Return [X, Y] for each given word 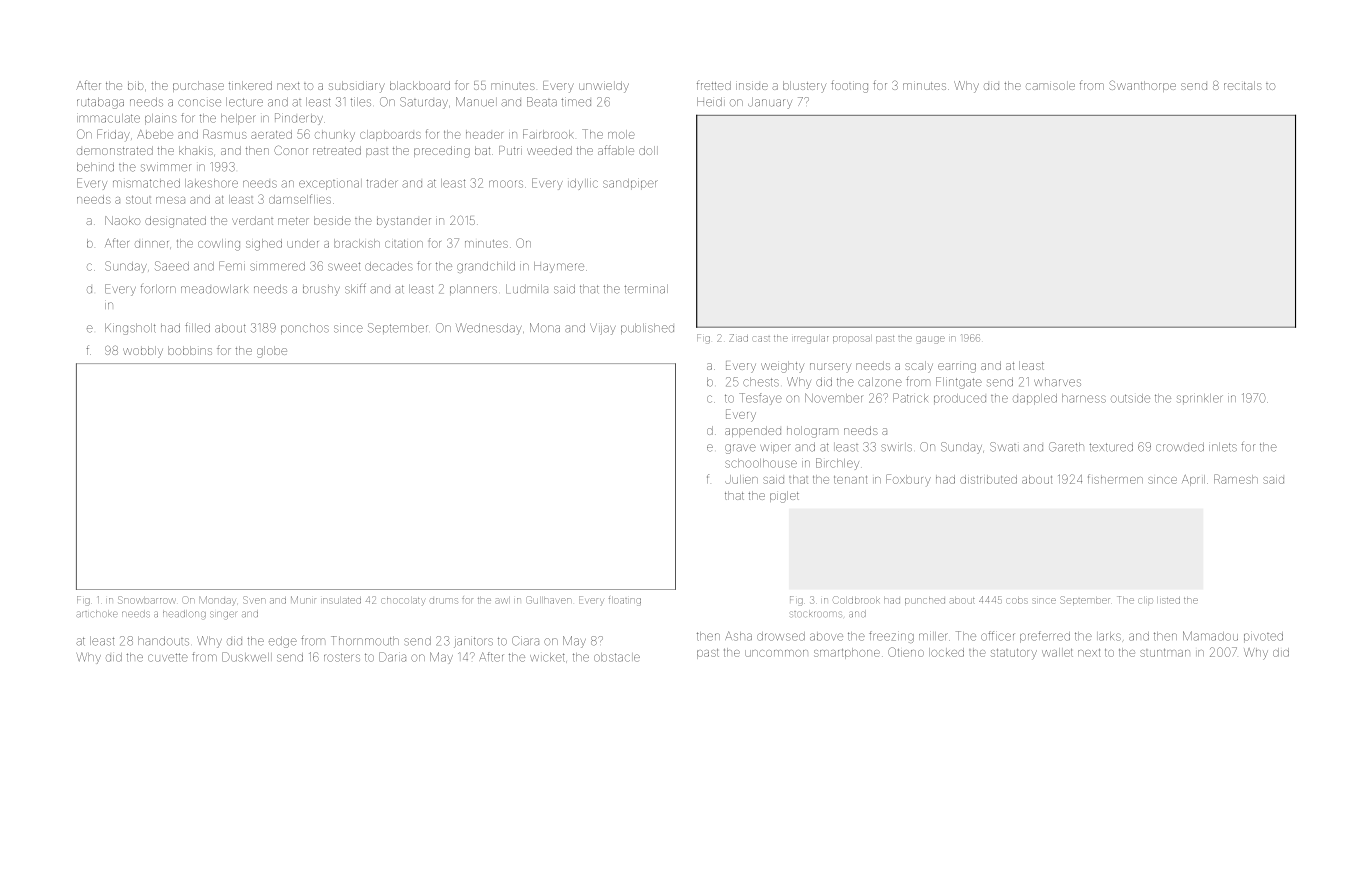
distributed [988, 479]
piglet [784, 497]
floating [625, 601]
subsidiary [357, 87]
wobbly [143, 352]
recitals [1243, 85]
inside [752, 85]
